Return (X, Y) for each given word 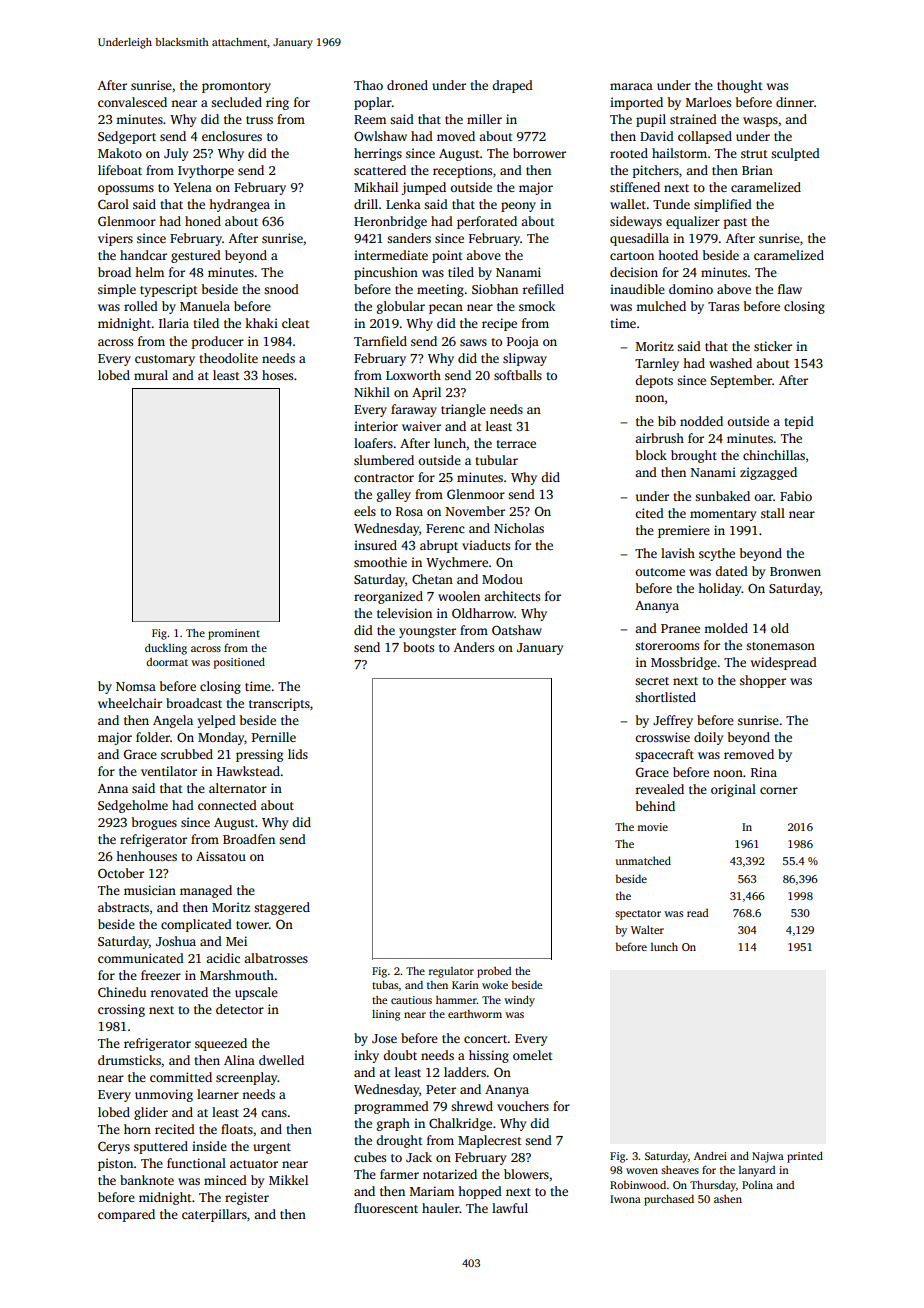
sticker (773, 346)
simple (117, 290)
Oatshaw (517, 630)
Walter (647, 929)
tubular (496, 460)
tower (252, 925)
